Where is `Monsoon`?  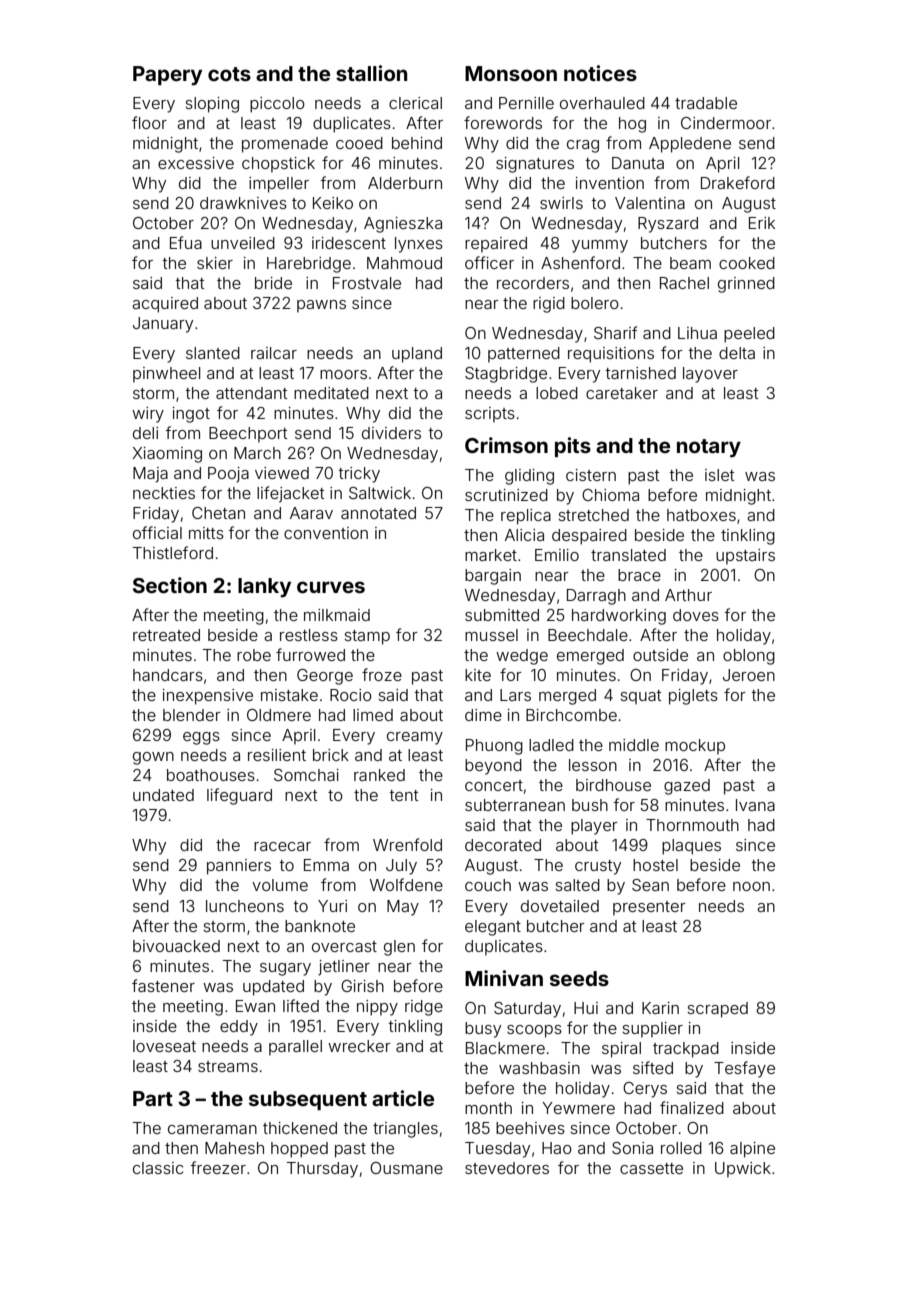 Monsoon is located at coordinates (511, 73).
